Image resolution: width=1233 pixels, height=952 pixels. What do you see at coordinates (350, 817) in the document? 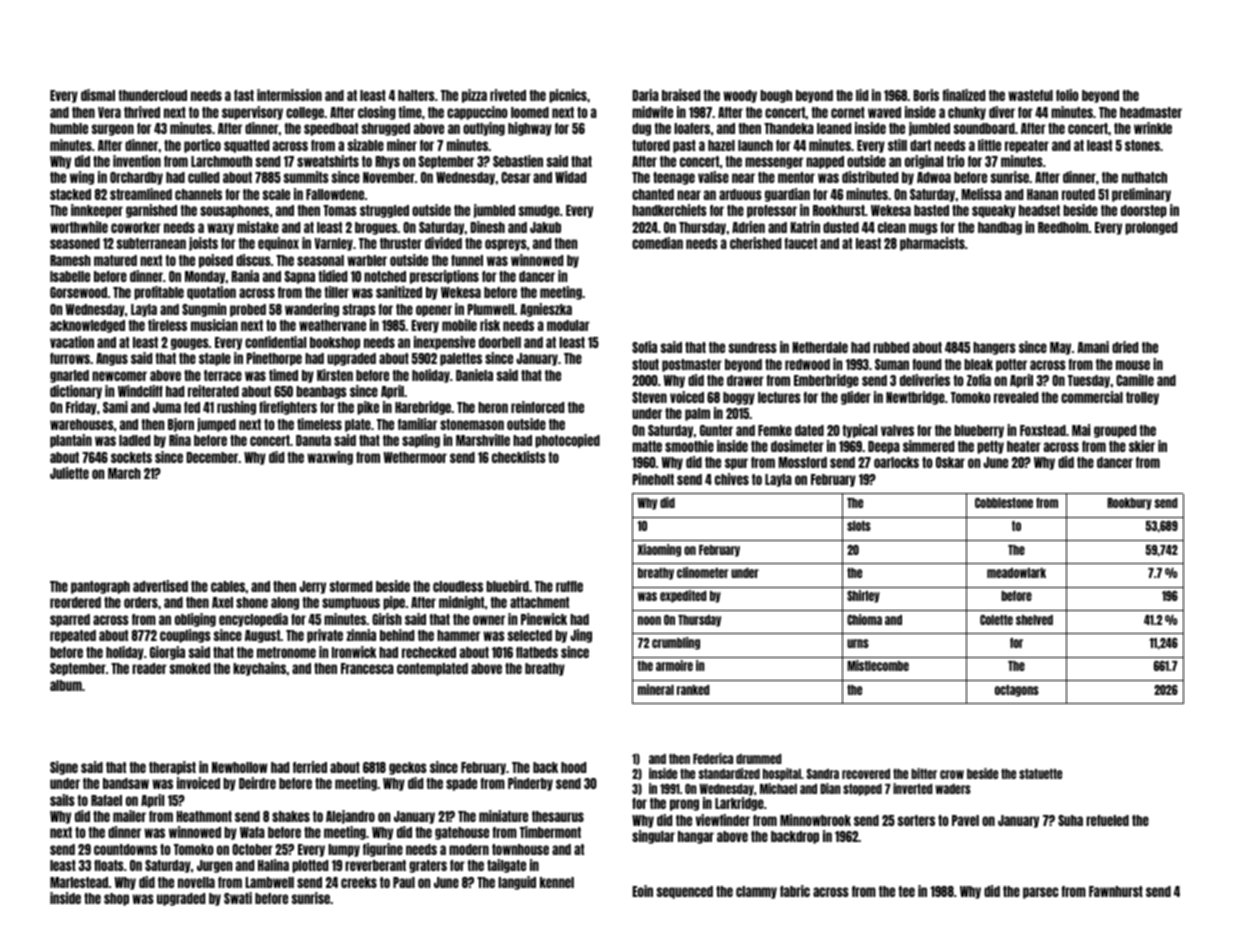
I see `Alejandro` at bounding box center [350, 817].
